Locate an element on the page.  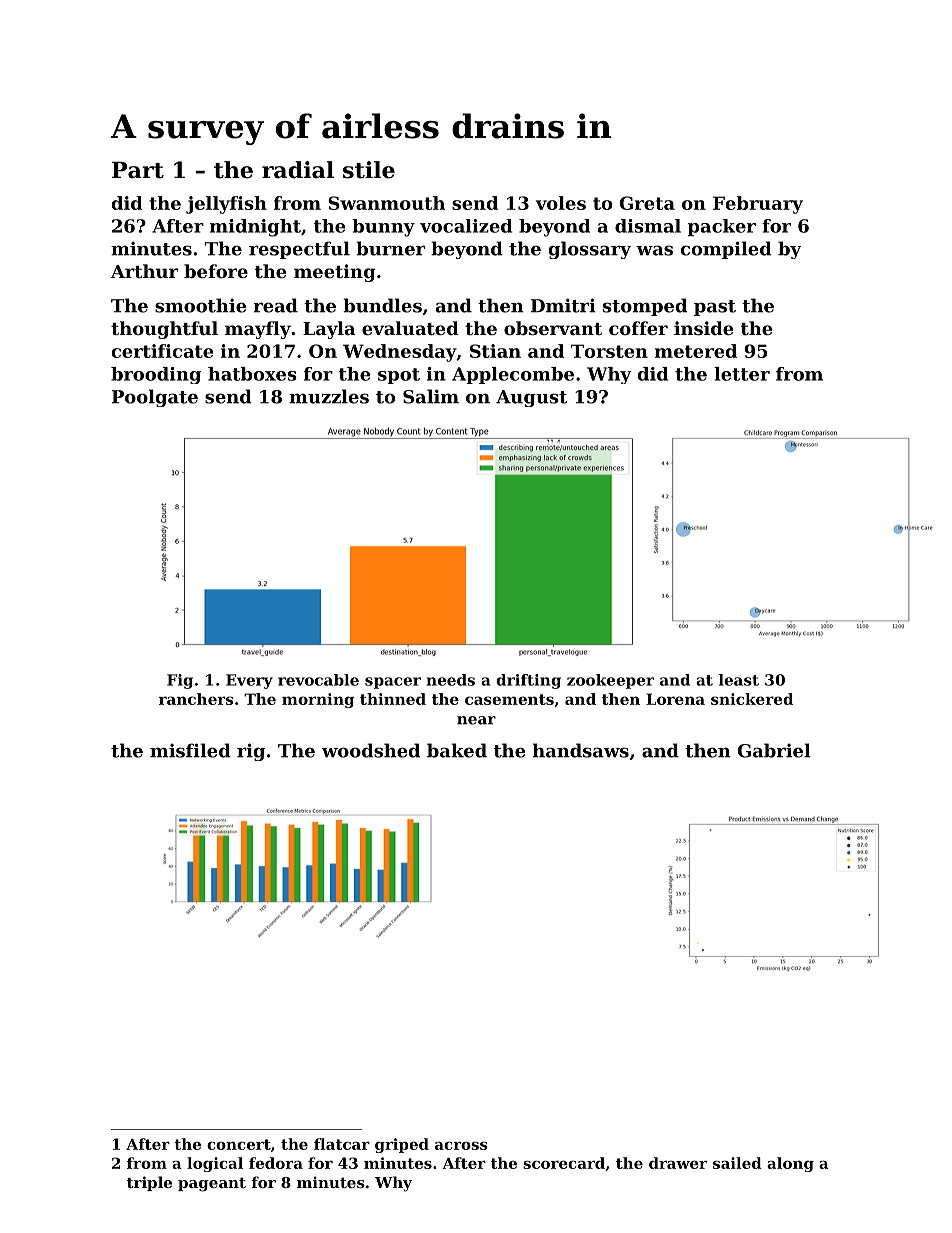
least is located at coordinates (739, 680).
